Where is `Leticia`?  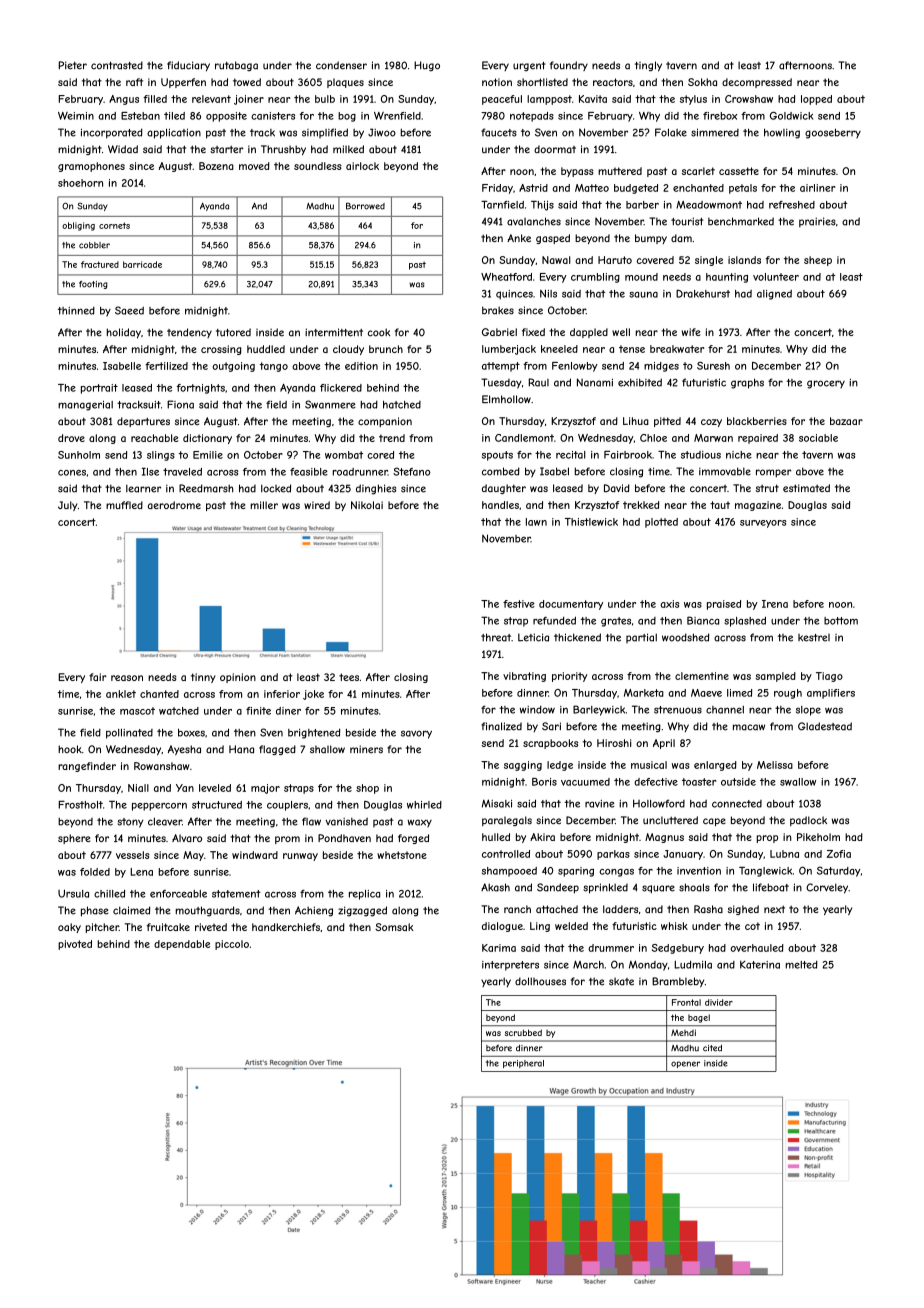
Leticia is located at coordinates (533, 637).
